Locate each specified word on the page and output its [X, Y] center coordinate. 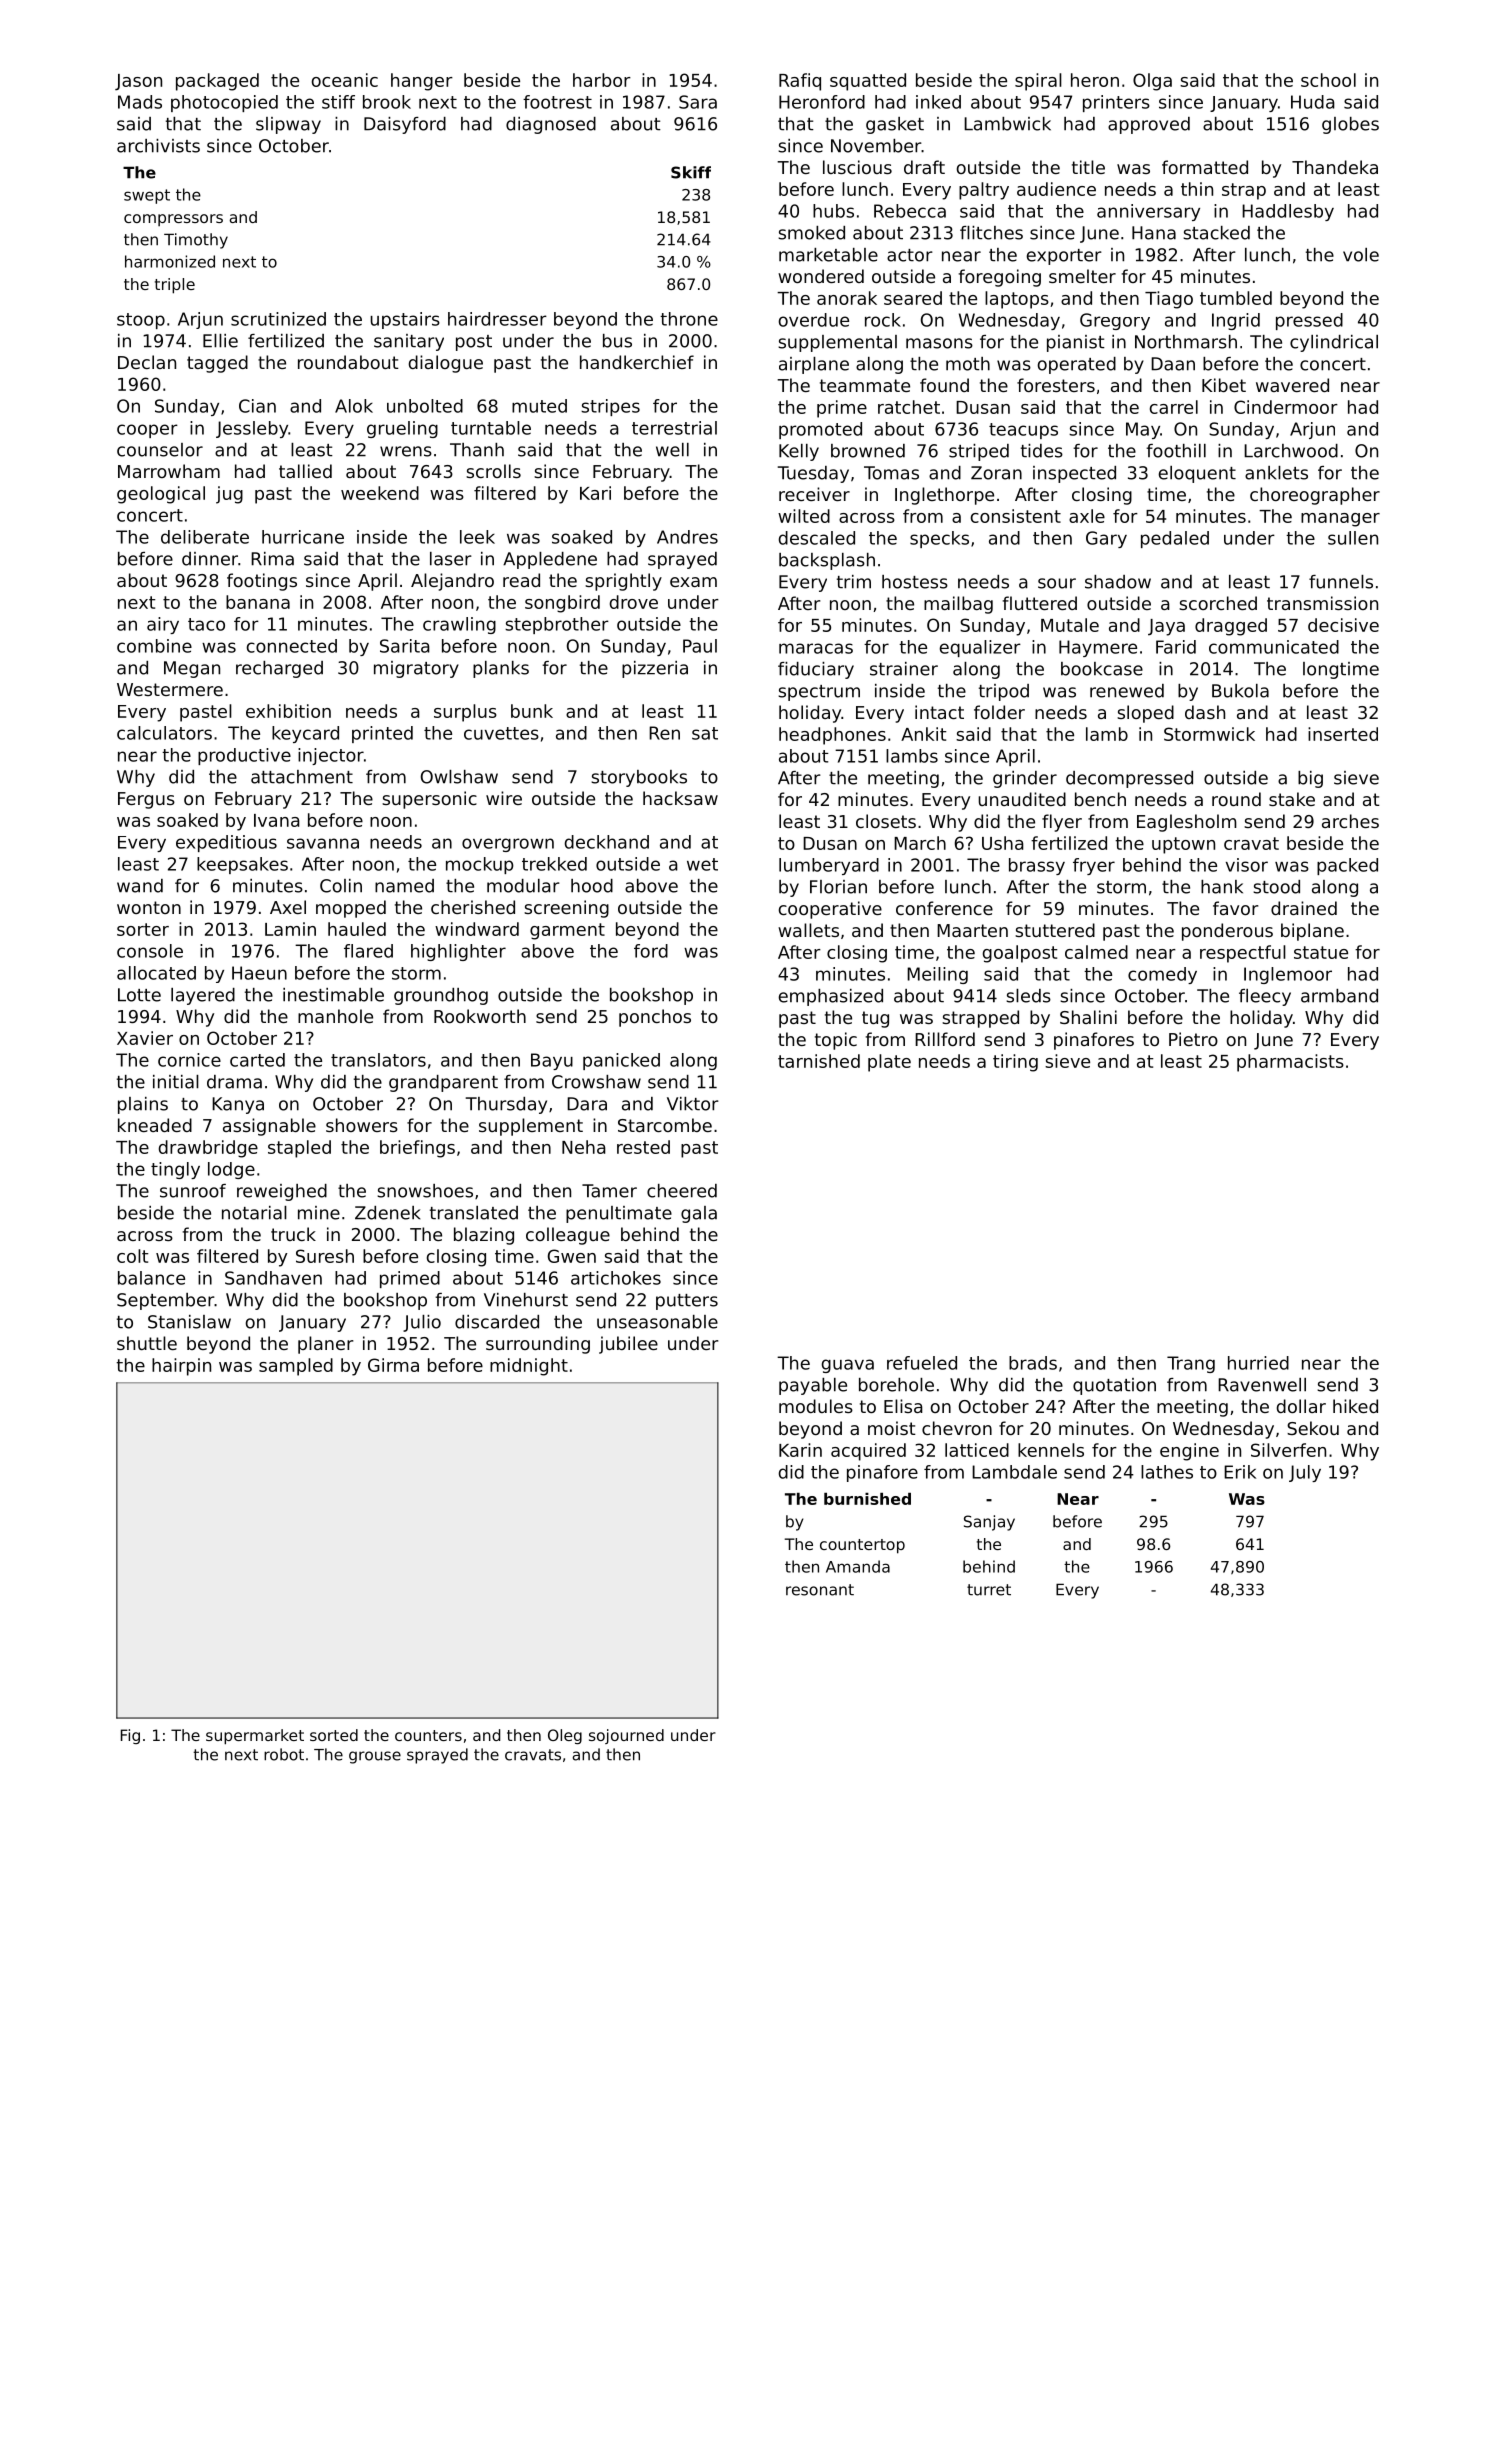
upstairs [405, 320]
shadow [1118, 582]
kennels [1051, 1450]
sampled [296, 1367]
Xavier [145, 1038]
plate [889, 1063]
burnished [867, 1499]
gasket [895, 125]
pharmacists [1290, 1063]
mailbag [958, 605]
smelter [1082, 276]
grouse [375, 1757]
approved [1149, 125]
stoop [141, 321]
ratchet [909, 407]
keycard [305, 734]
